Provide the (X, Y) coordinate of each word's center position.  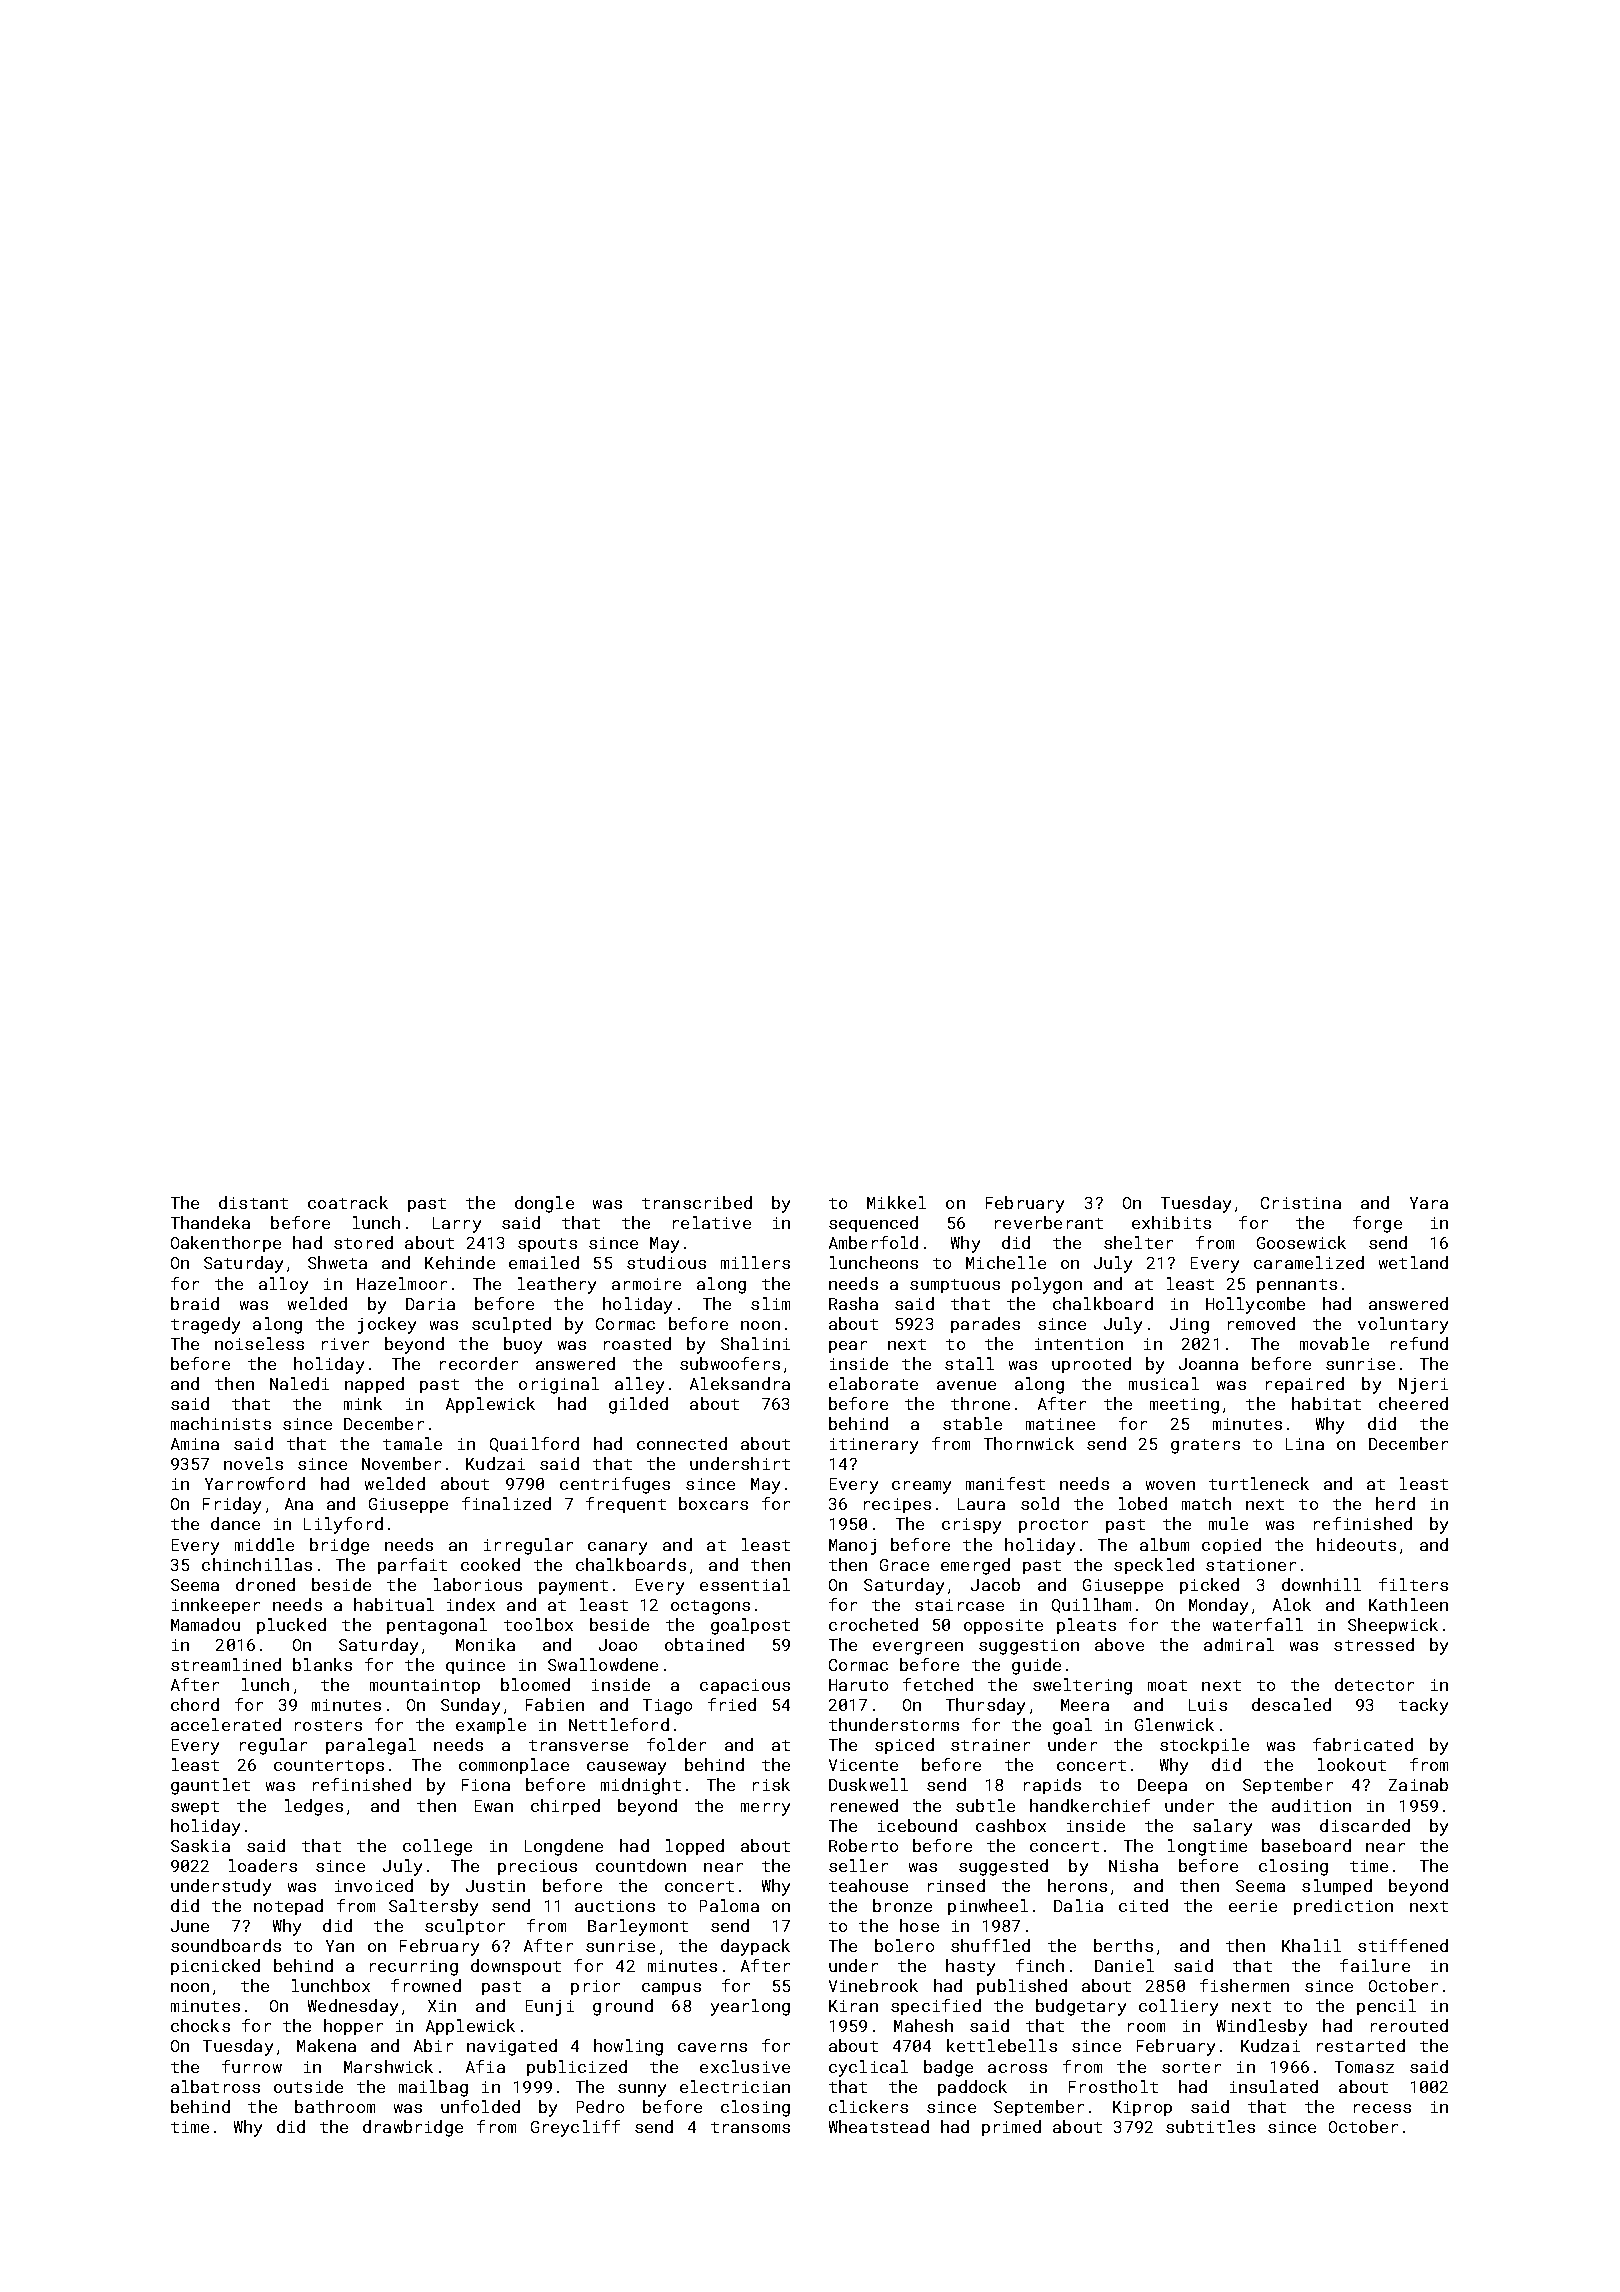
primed (1011, 2128)
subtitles (1210, 2126)
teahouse (868, 1885)
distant (253, 1202)
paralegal (371, 1746)
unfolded (480, 2106)
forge (1377, 1224)
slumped (1337, 1887)
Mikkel (896, 1202)
